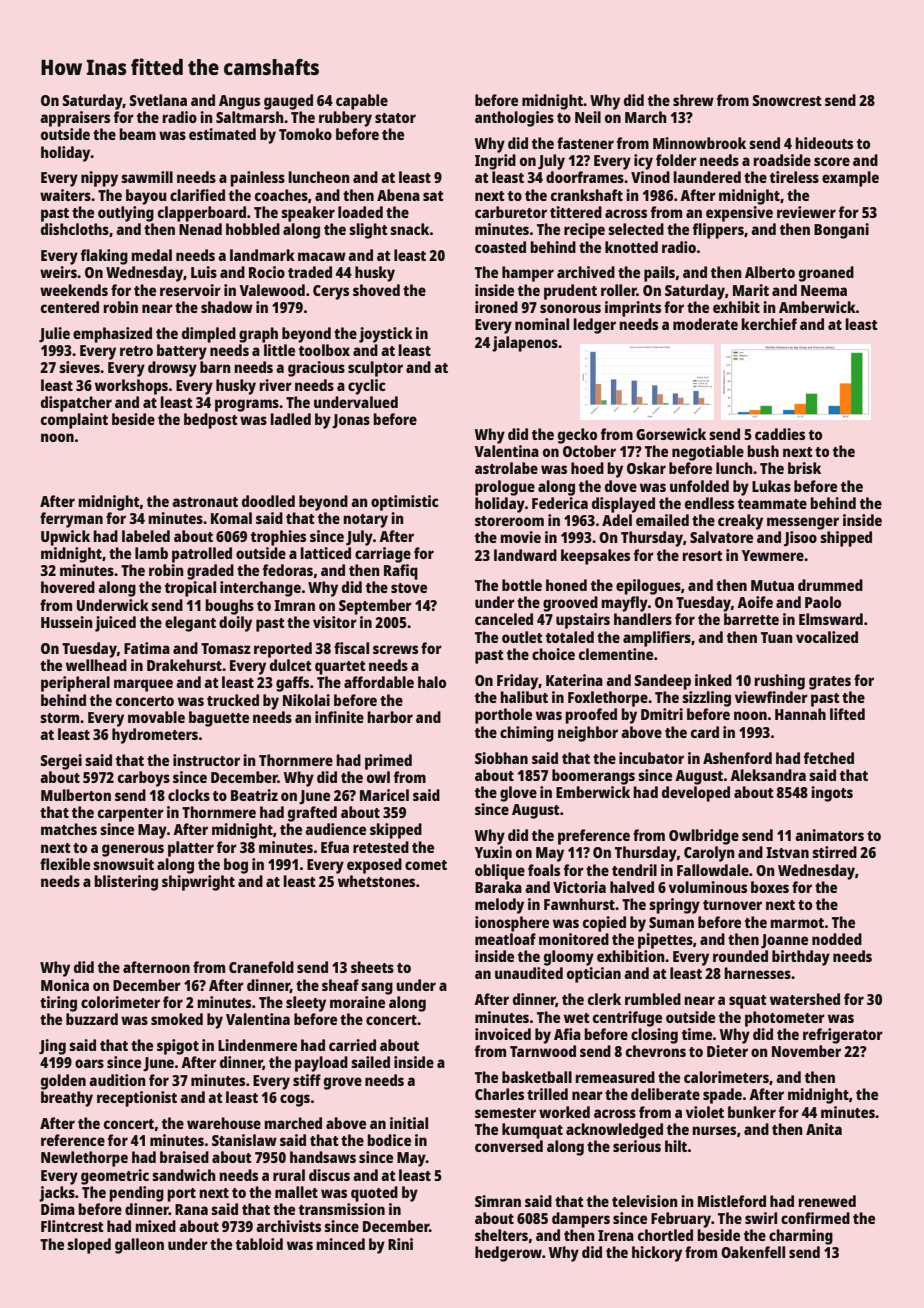  What do you see at coordinates (803, 523) in the page?
I see `messenger` at bounding box center [803, 523].
